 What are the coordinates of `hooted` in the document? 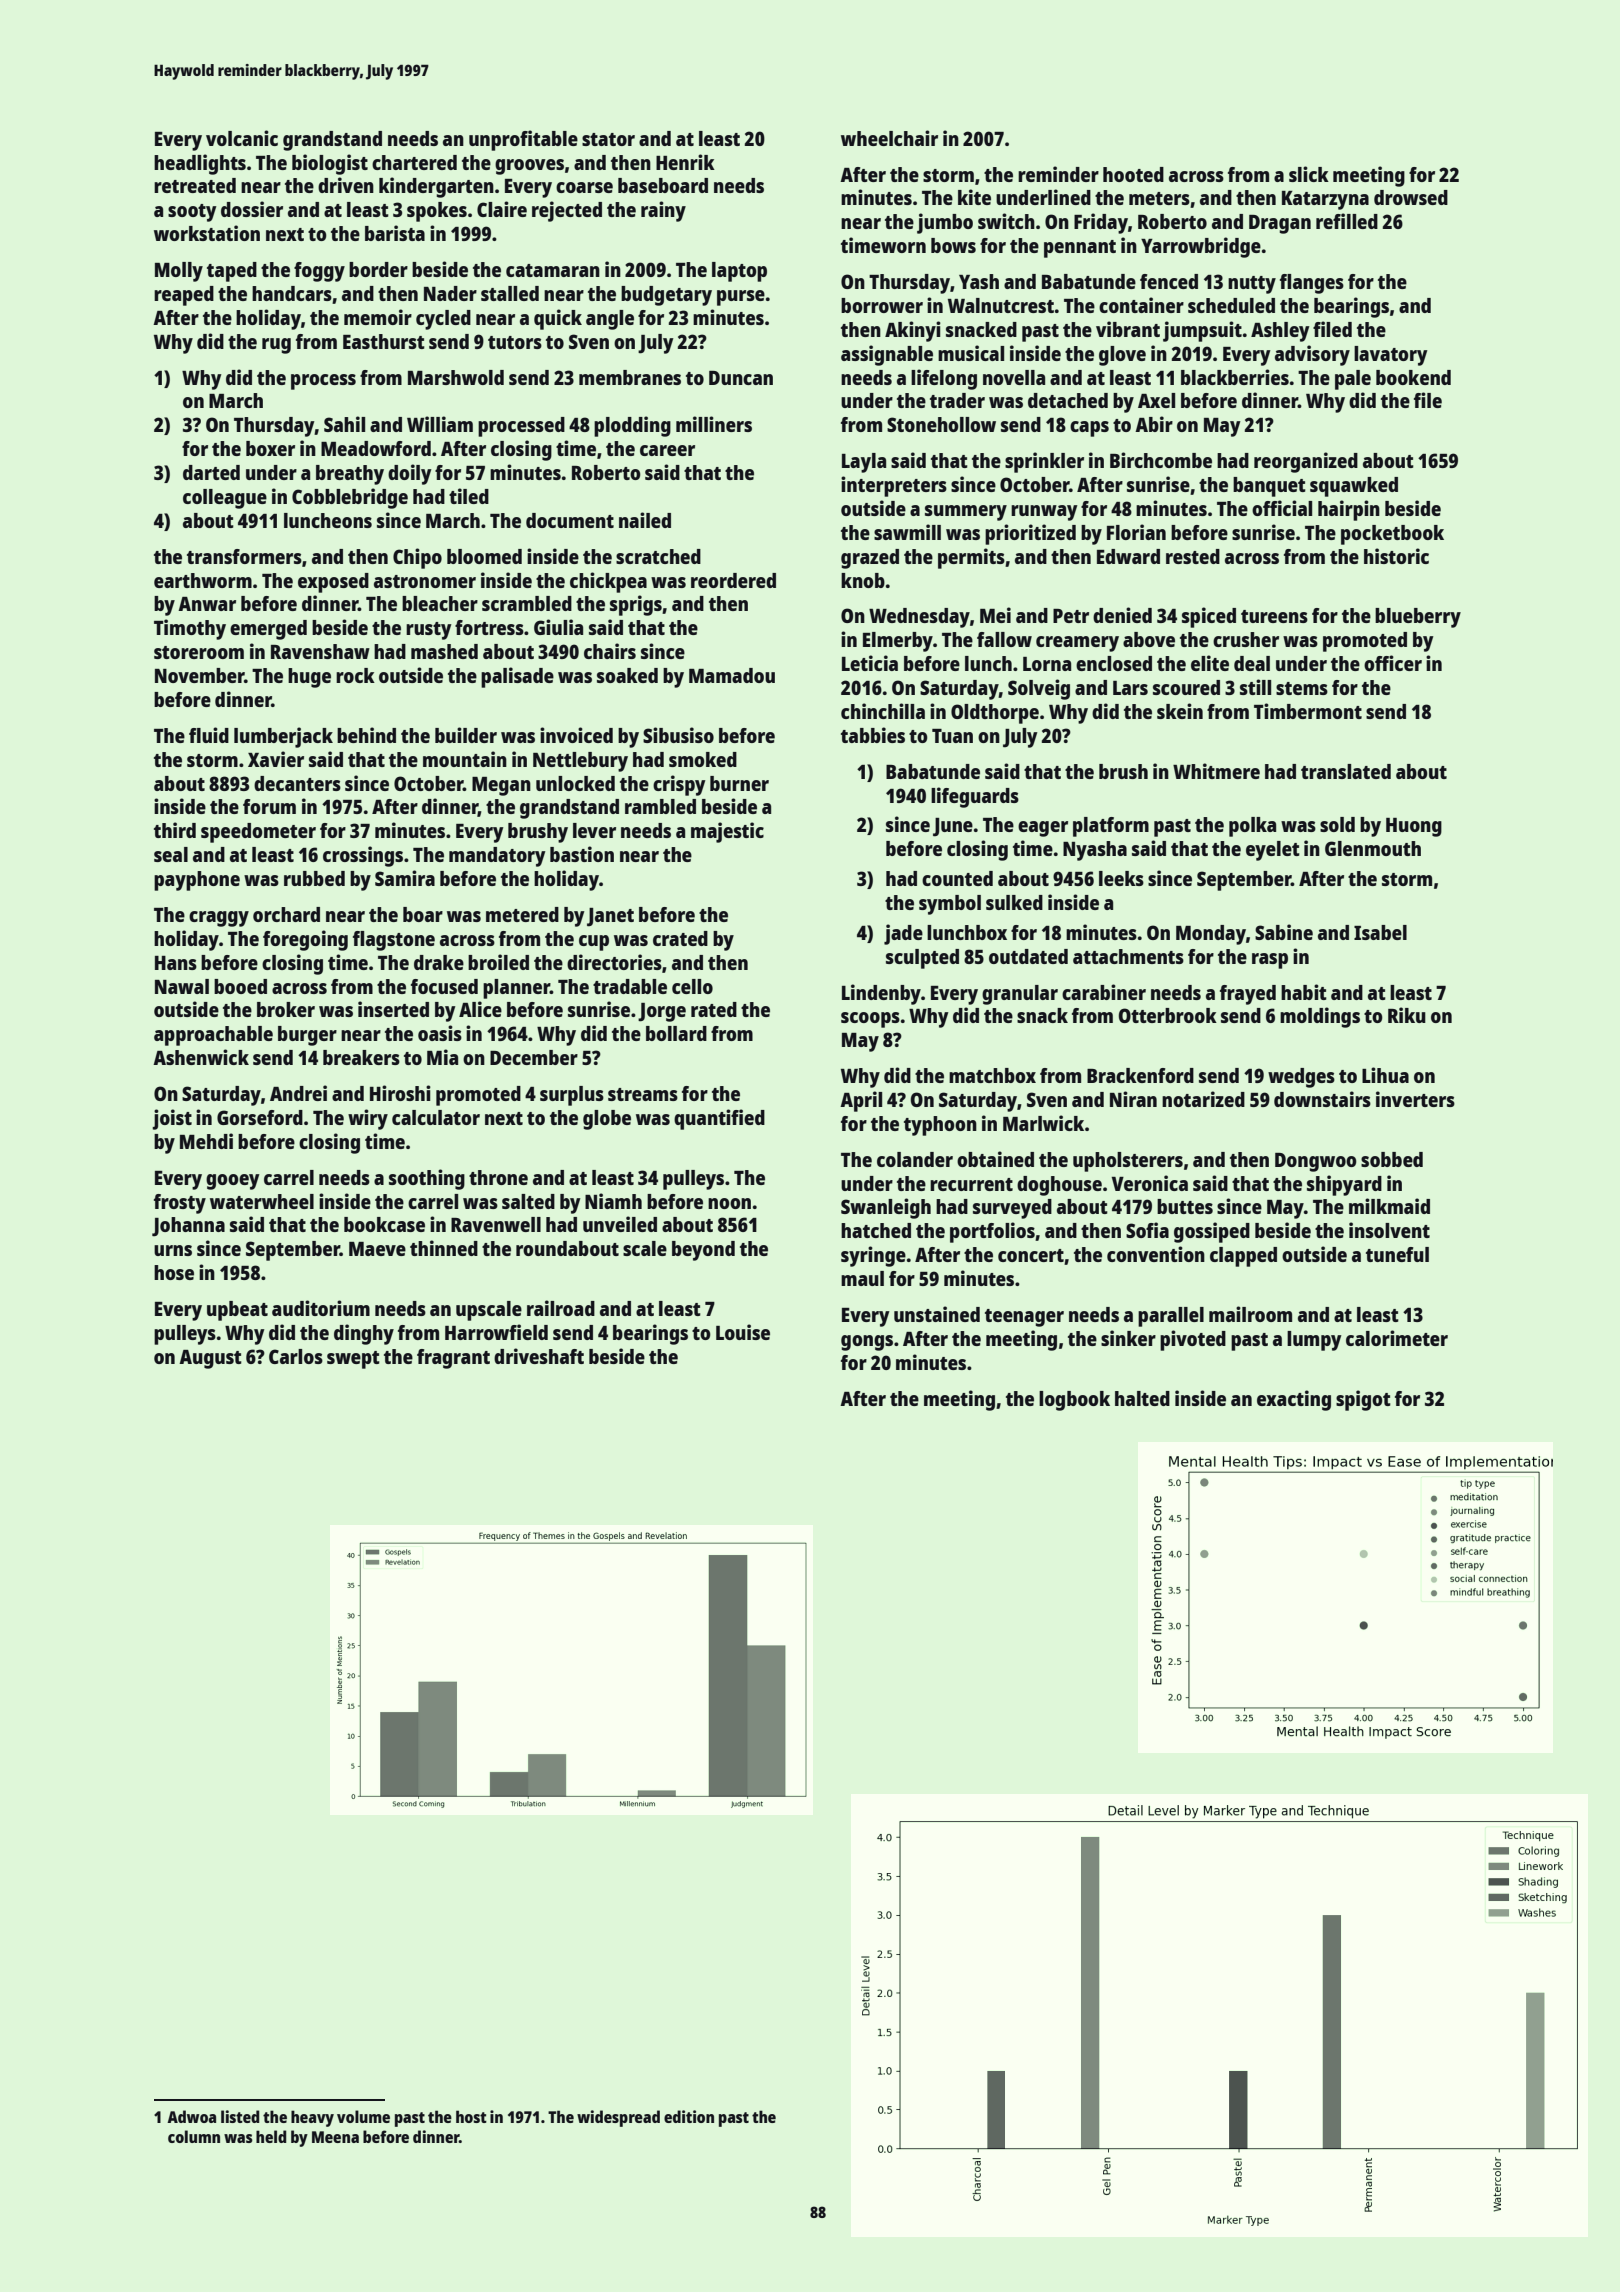 It's located at (1133, 174).
